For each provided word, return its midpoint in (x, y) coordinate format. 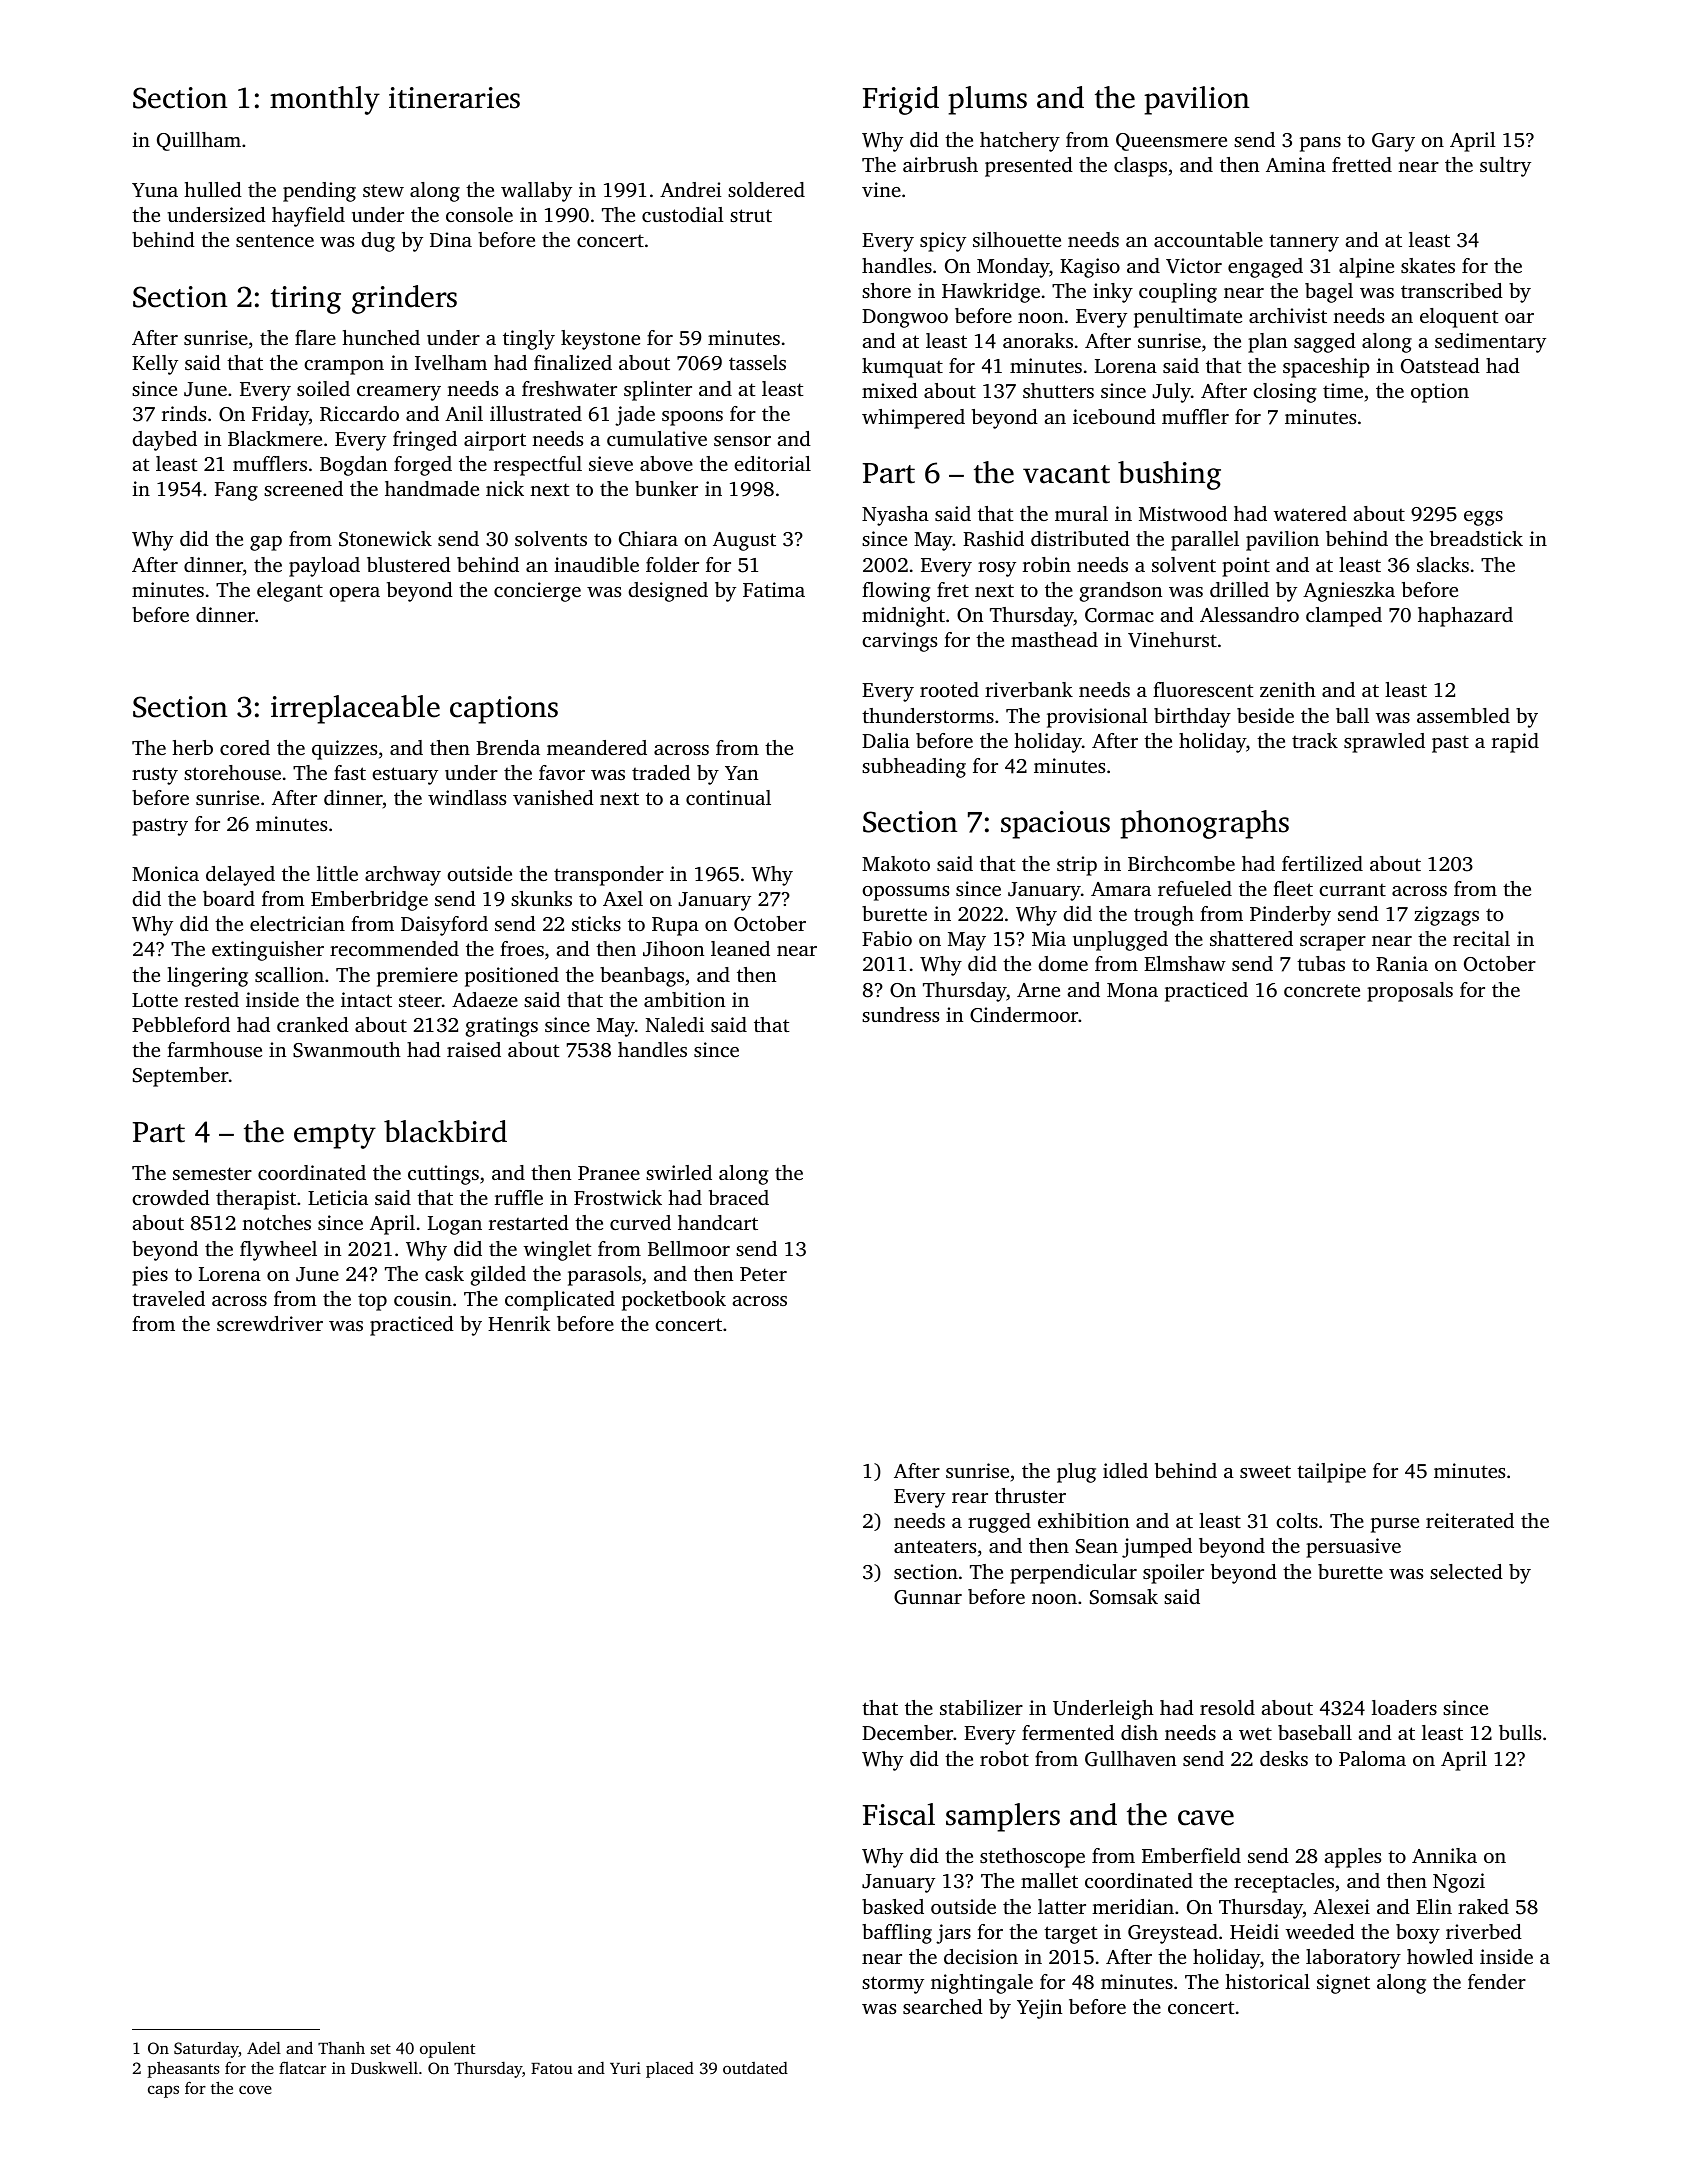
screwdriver (270, 1323)
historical (1267, 1981)
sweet (1265, 1471)
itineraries (454, 98)
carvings (899, 642)
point (1246, 567)
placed (670, 2070)
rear (970, 1498)
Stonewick (385, 539)
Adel (264, 2047)
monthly (325, 100)
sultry (1505, 167)
